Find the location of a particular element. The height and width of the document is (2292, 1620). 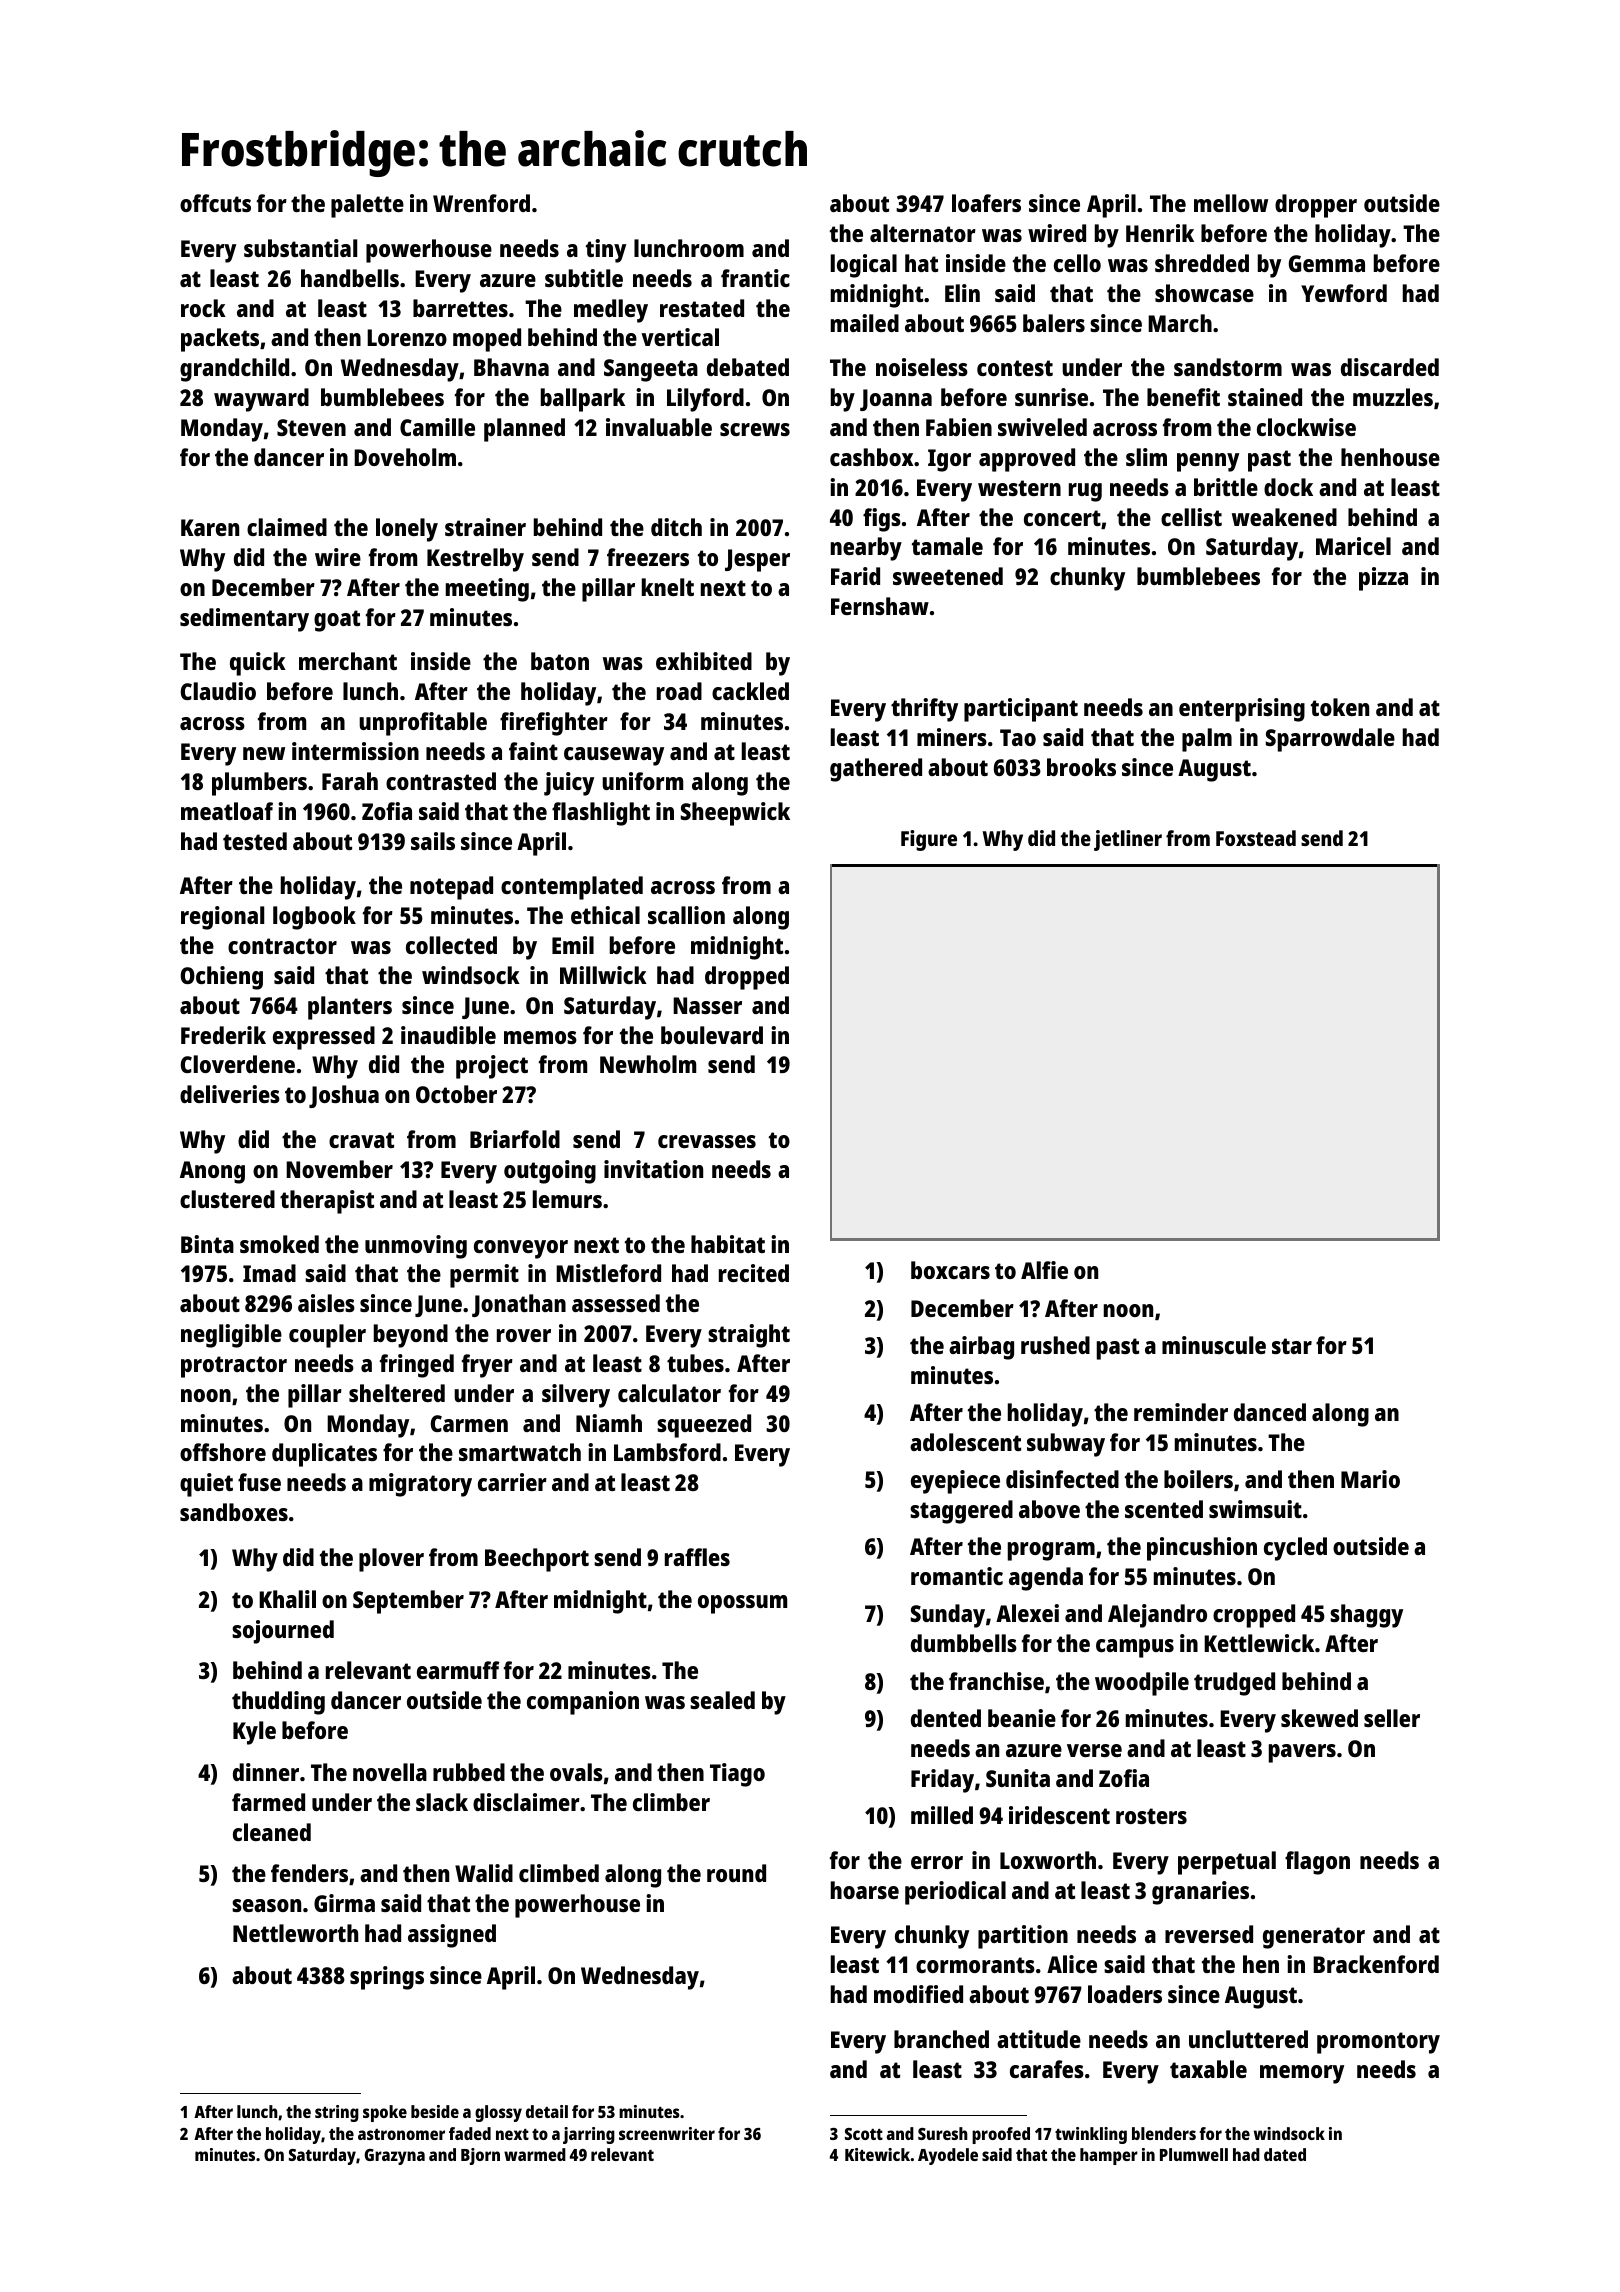

participant is located at coordinates (1021, 710).
